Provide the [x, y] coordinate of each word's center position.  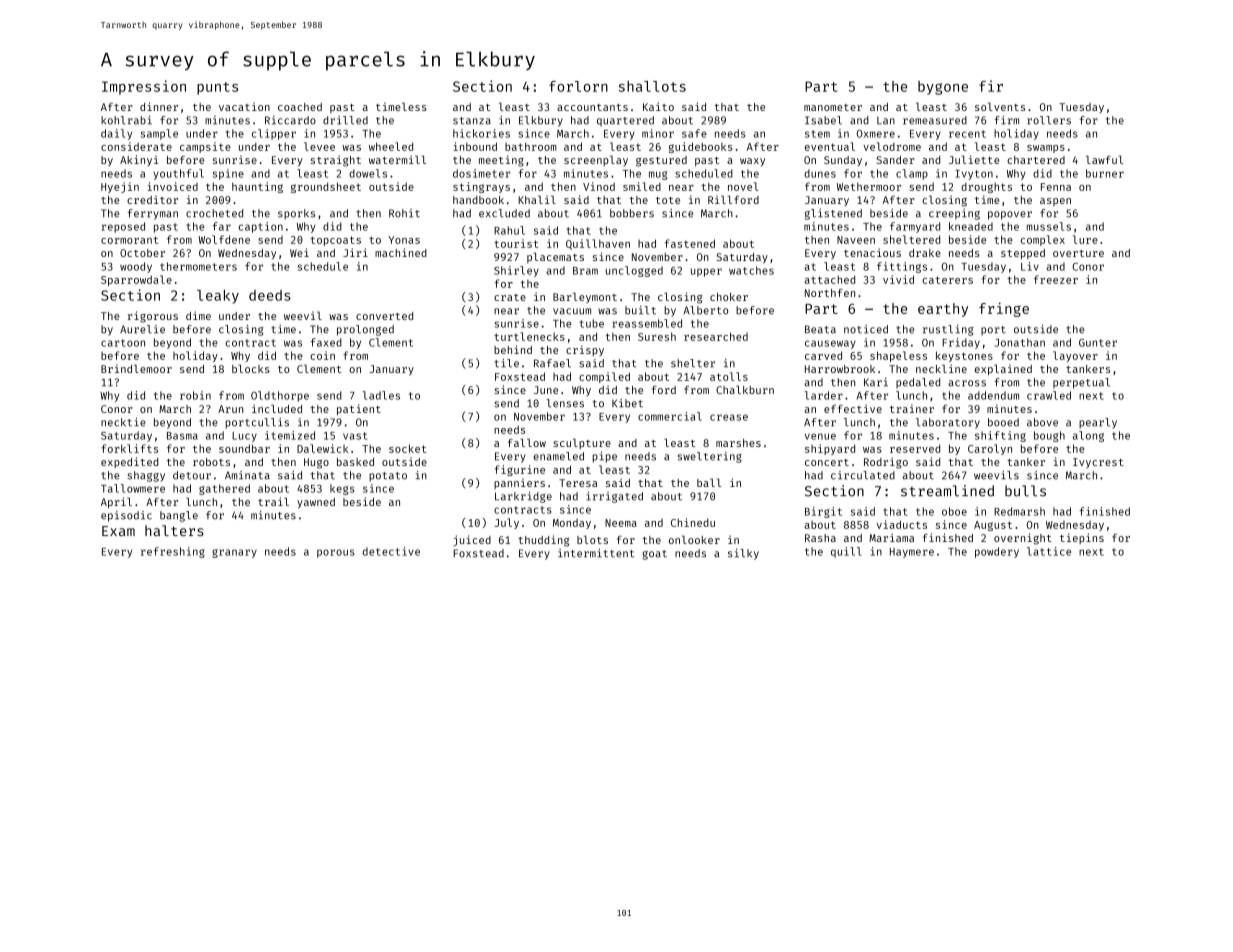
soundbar [244, 448]
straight [336, 161]
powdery [997, 552]
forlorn [578, 86]
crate [510, 297]
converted [384, 316]
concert [827, 462]
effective [853, 408]
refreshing [173, 552]
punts [217, 88]
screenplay [596, 160]
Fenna [1056, 187]
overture [1078, 253]
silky [743, 554]
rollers [1049, 120]
